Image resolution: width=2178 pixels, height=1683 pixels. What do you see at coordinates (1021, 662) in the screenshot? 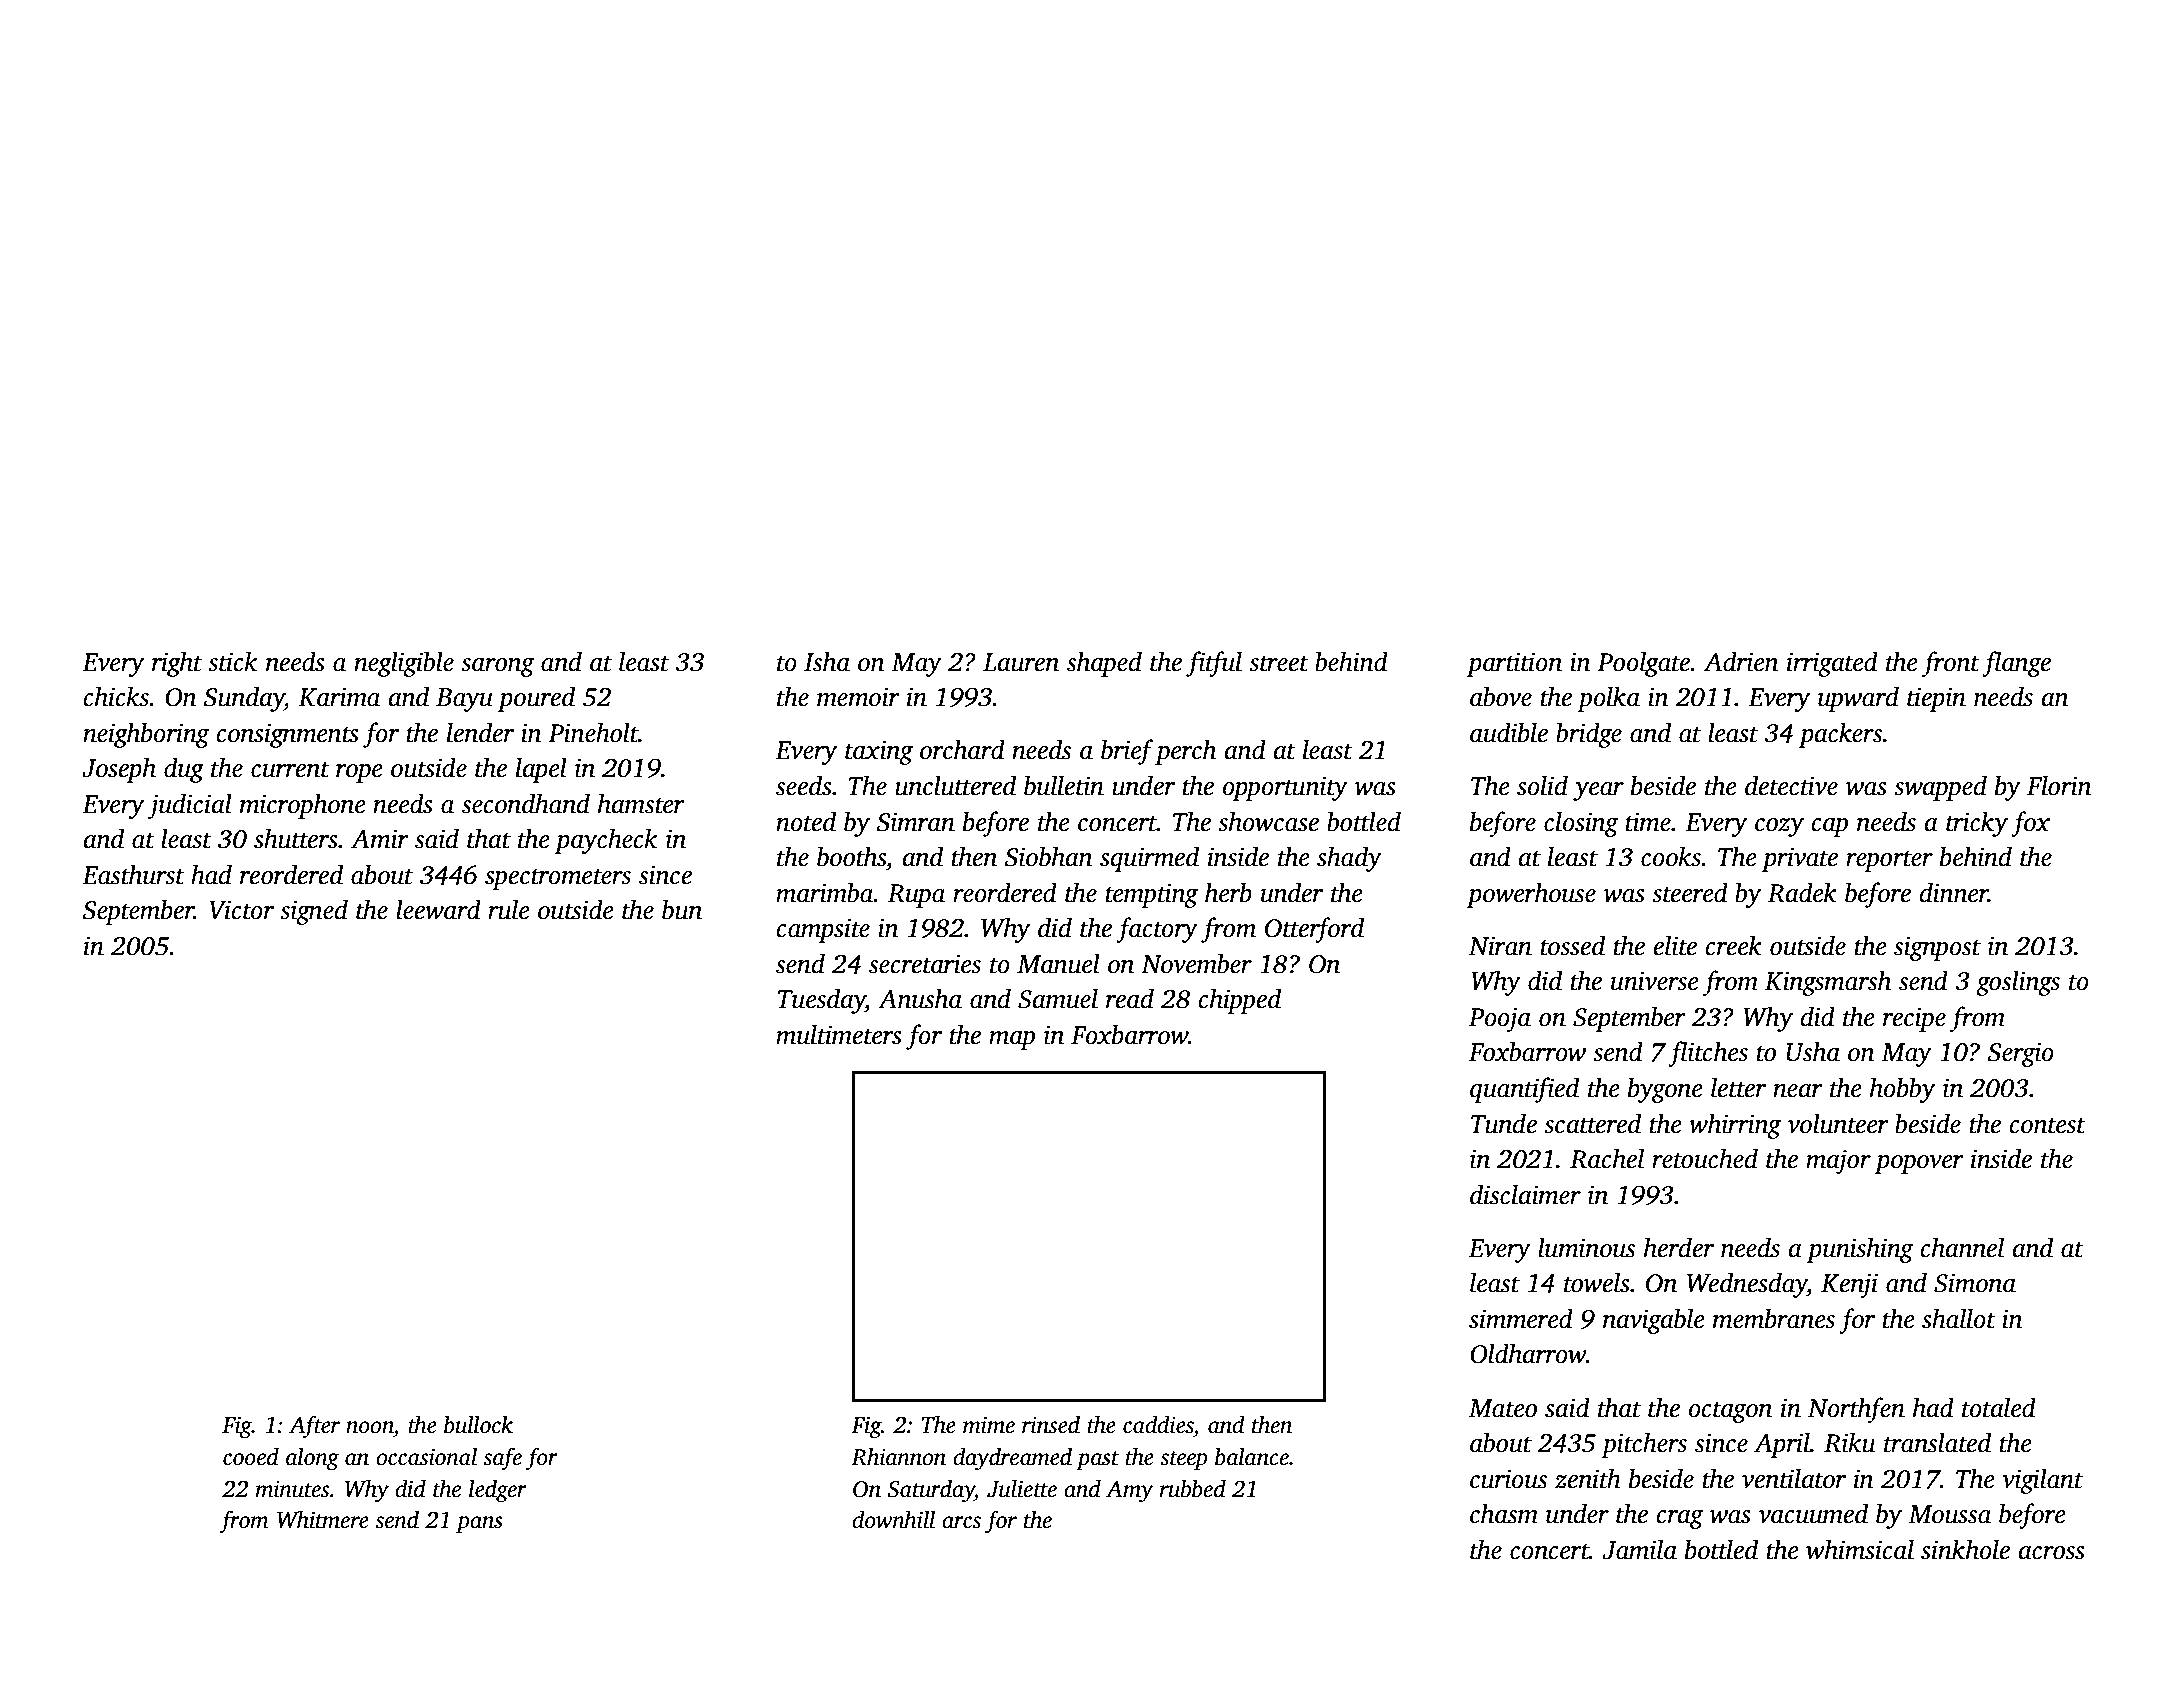
I see `Lauren` at bounding box center [1021, 662].
